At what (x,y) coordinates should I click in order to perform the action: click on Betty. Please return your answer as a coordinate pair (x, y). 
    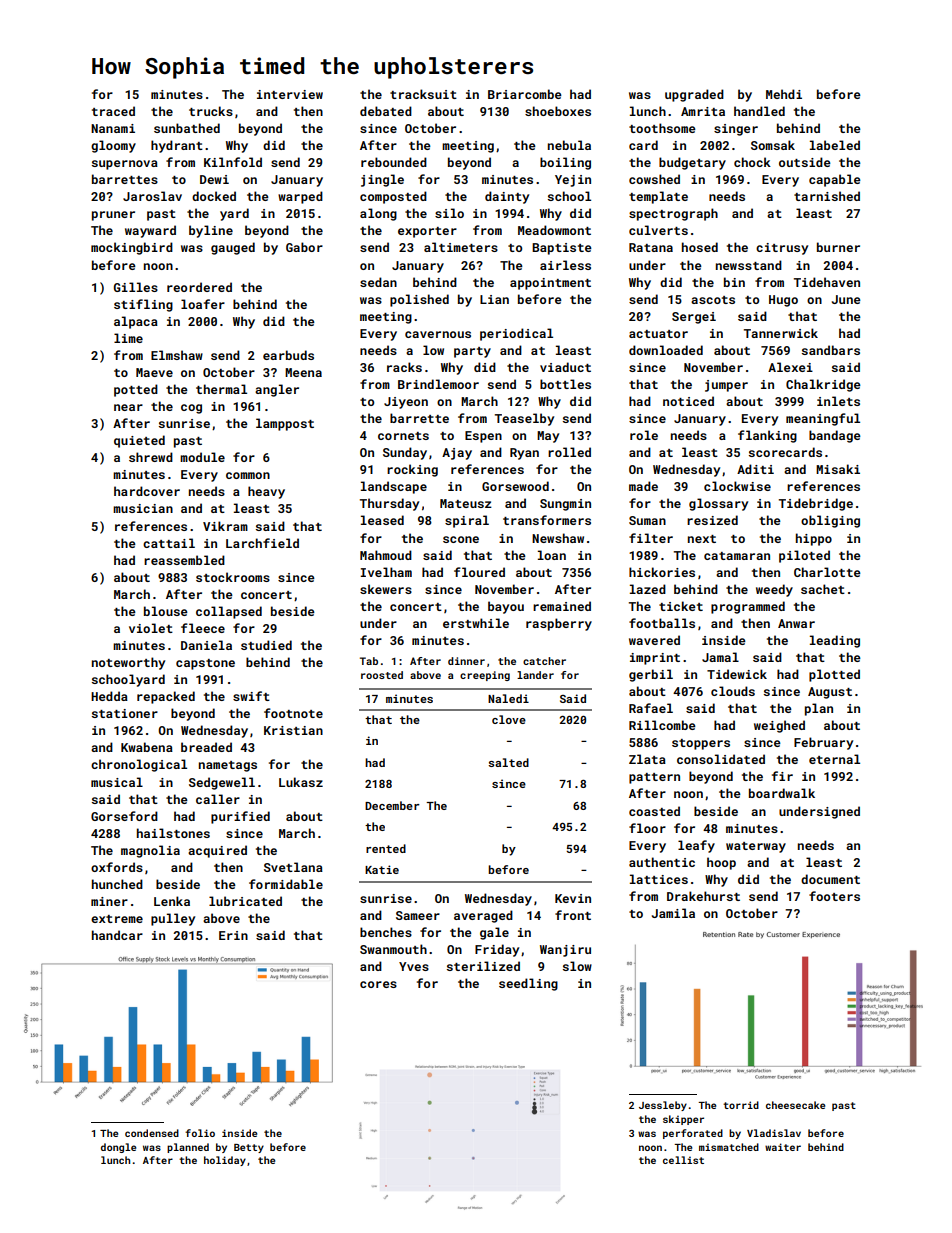
    Looking at the image, I should click on (249, 1148).
